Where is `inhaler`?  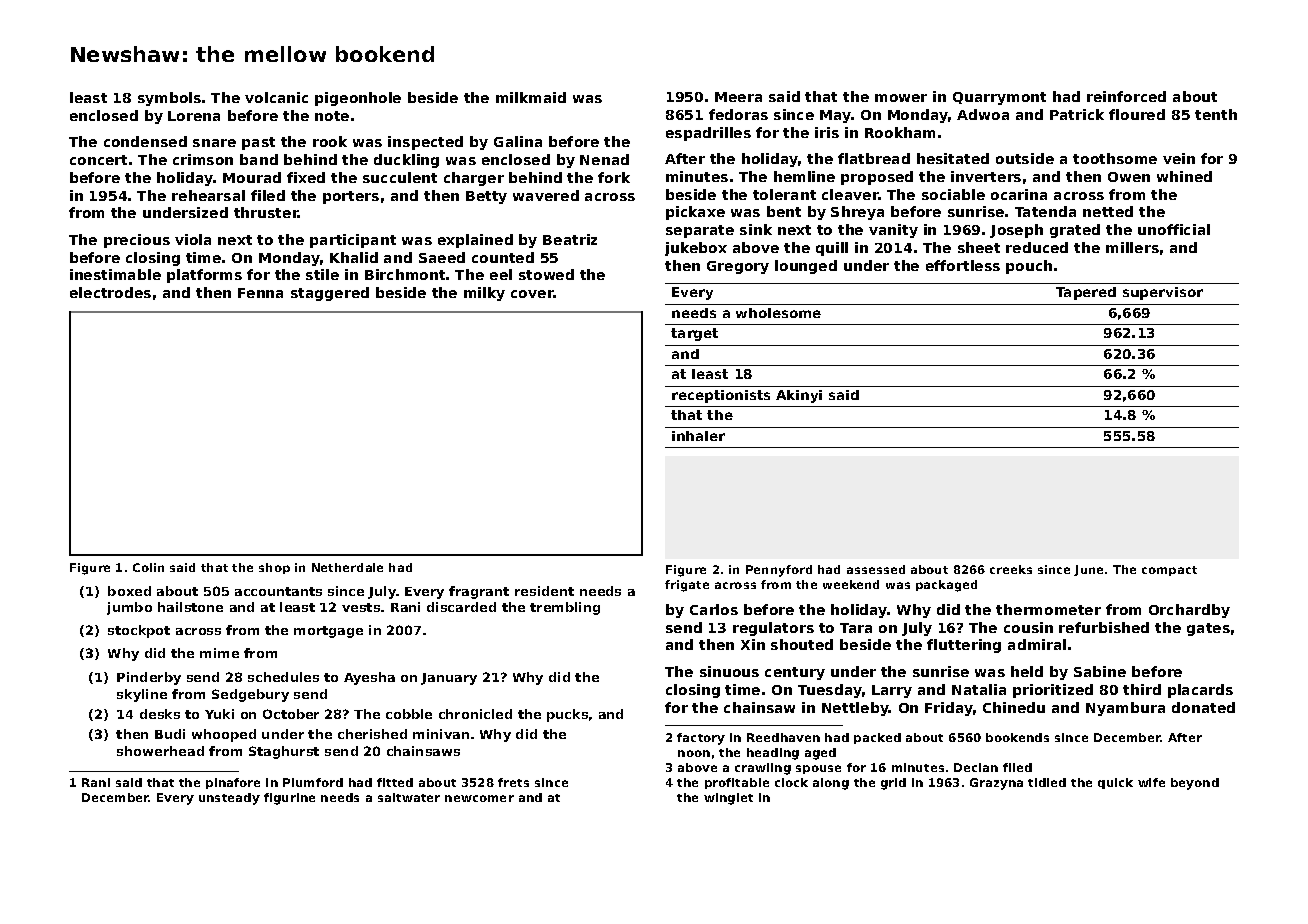
inhaler is located at coordinates (698, 436).
